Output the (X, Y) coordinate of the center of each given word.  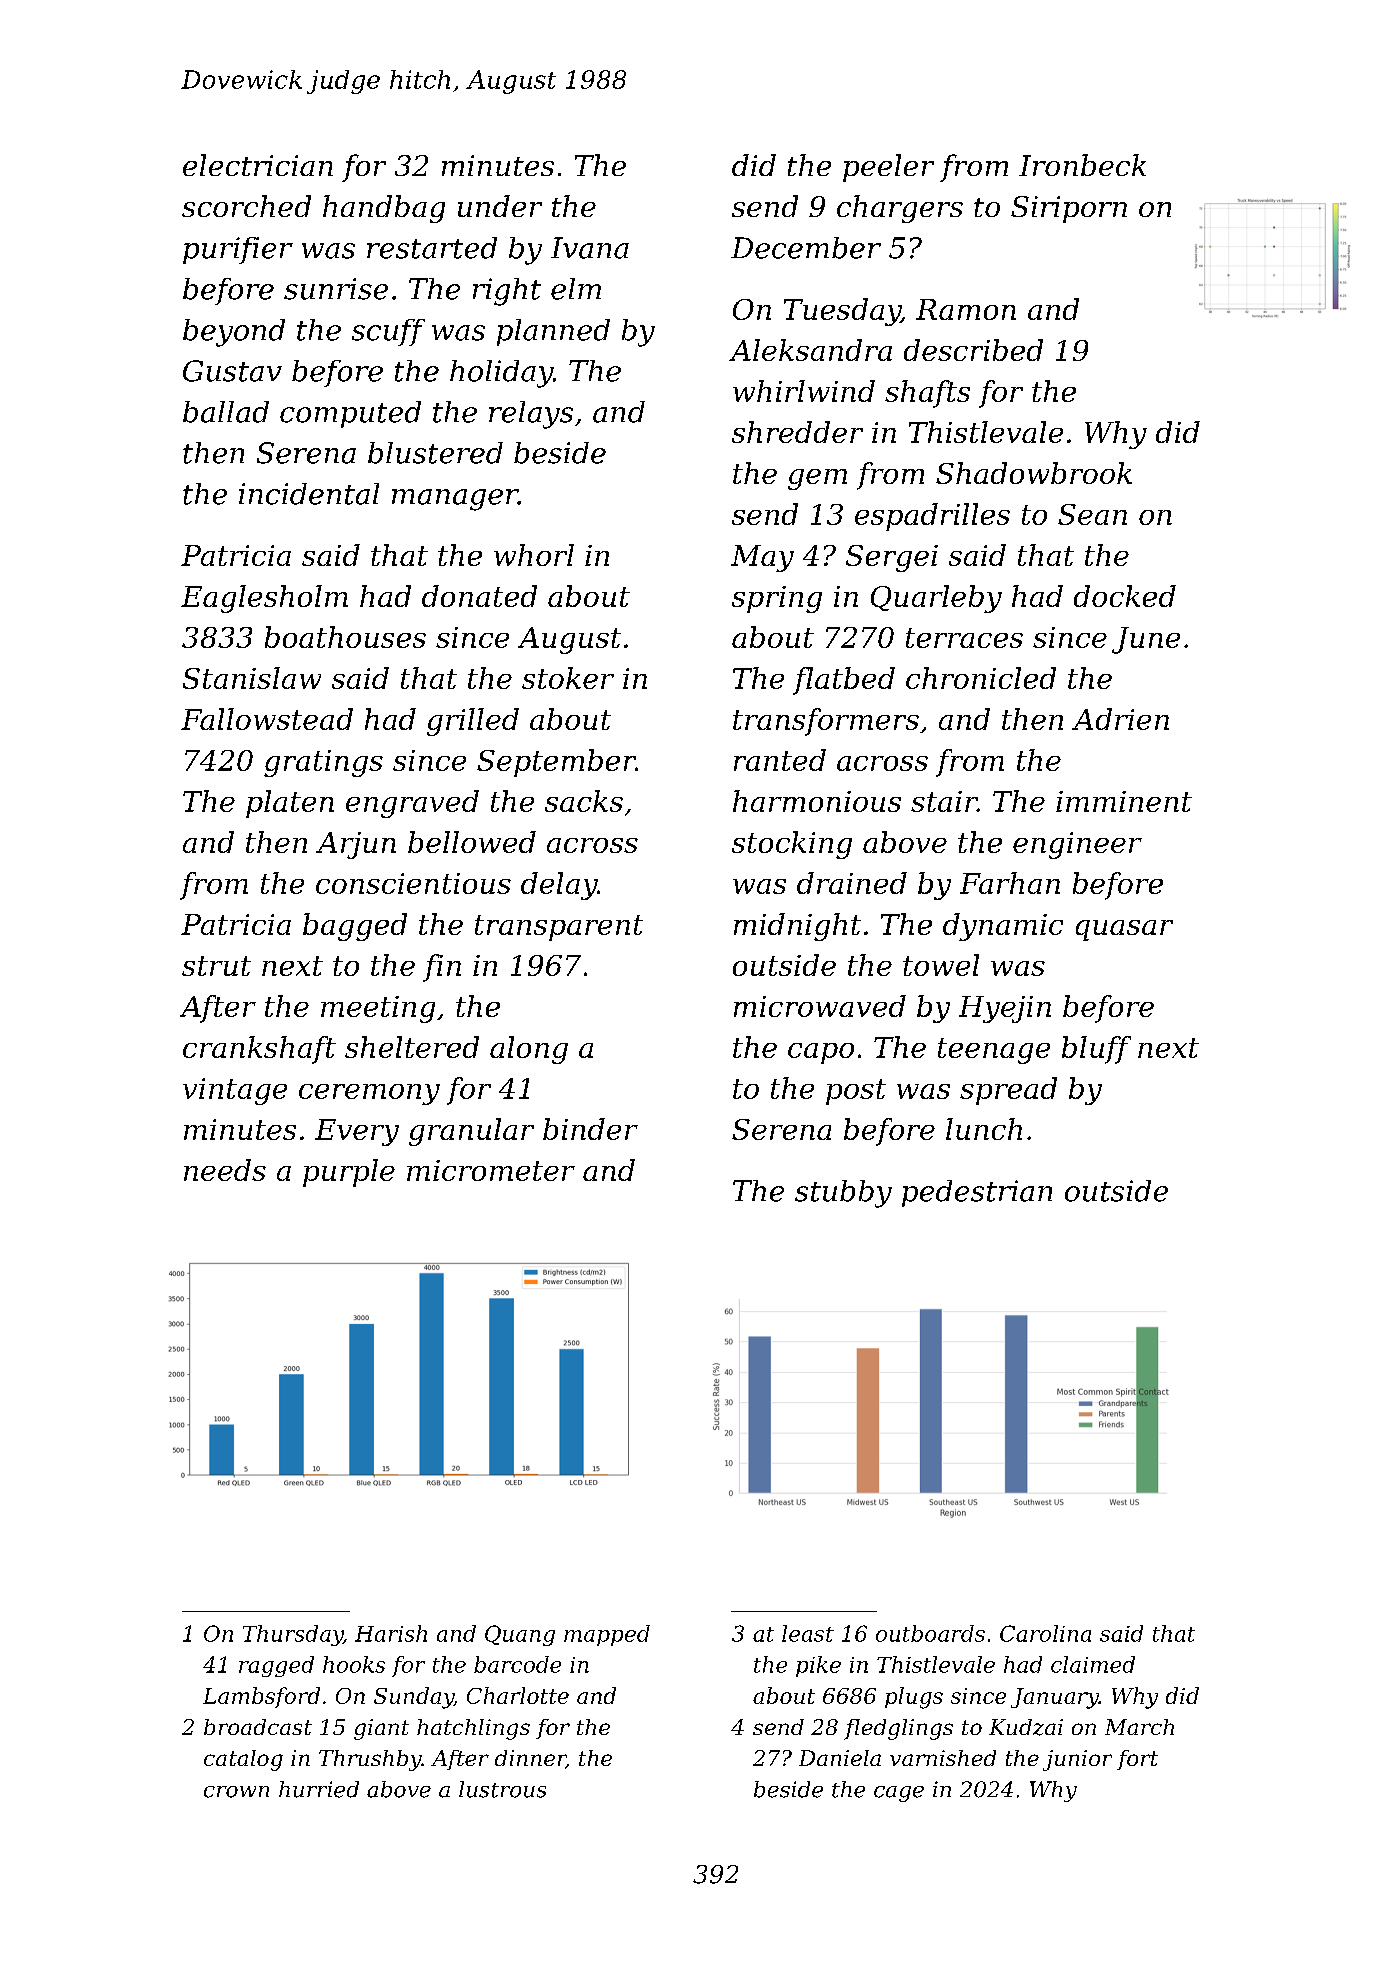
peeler (888, 168)
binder (590, 1129)
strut (216, 966)
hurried (319, 1789)
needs (225, 1170)
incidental (309, 494)
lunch (984, 1129)
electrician (258, 165)
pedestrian (977, 1193)
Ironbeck (1082, 165)
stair (944, 801)
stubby (843, 1194)
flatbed (844, 681)
